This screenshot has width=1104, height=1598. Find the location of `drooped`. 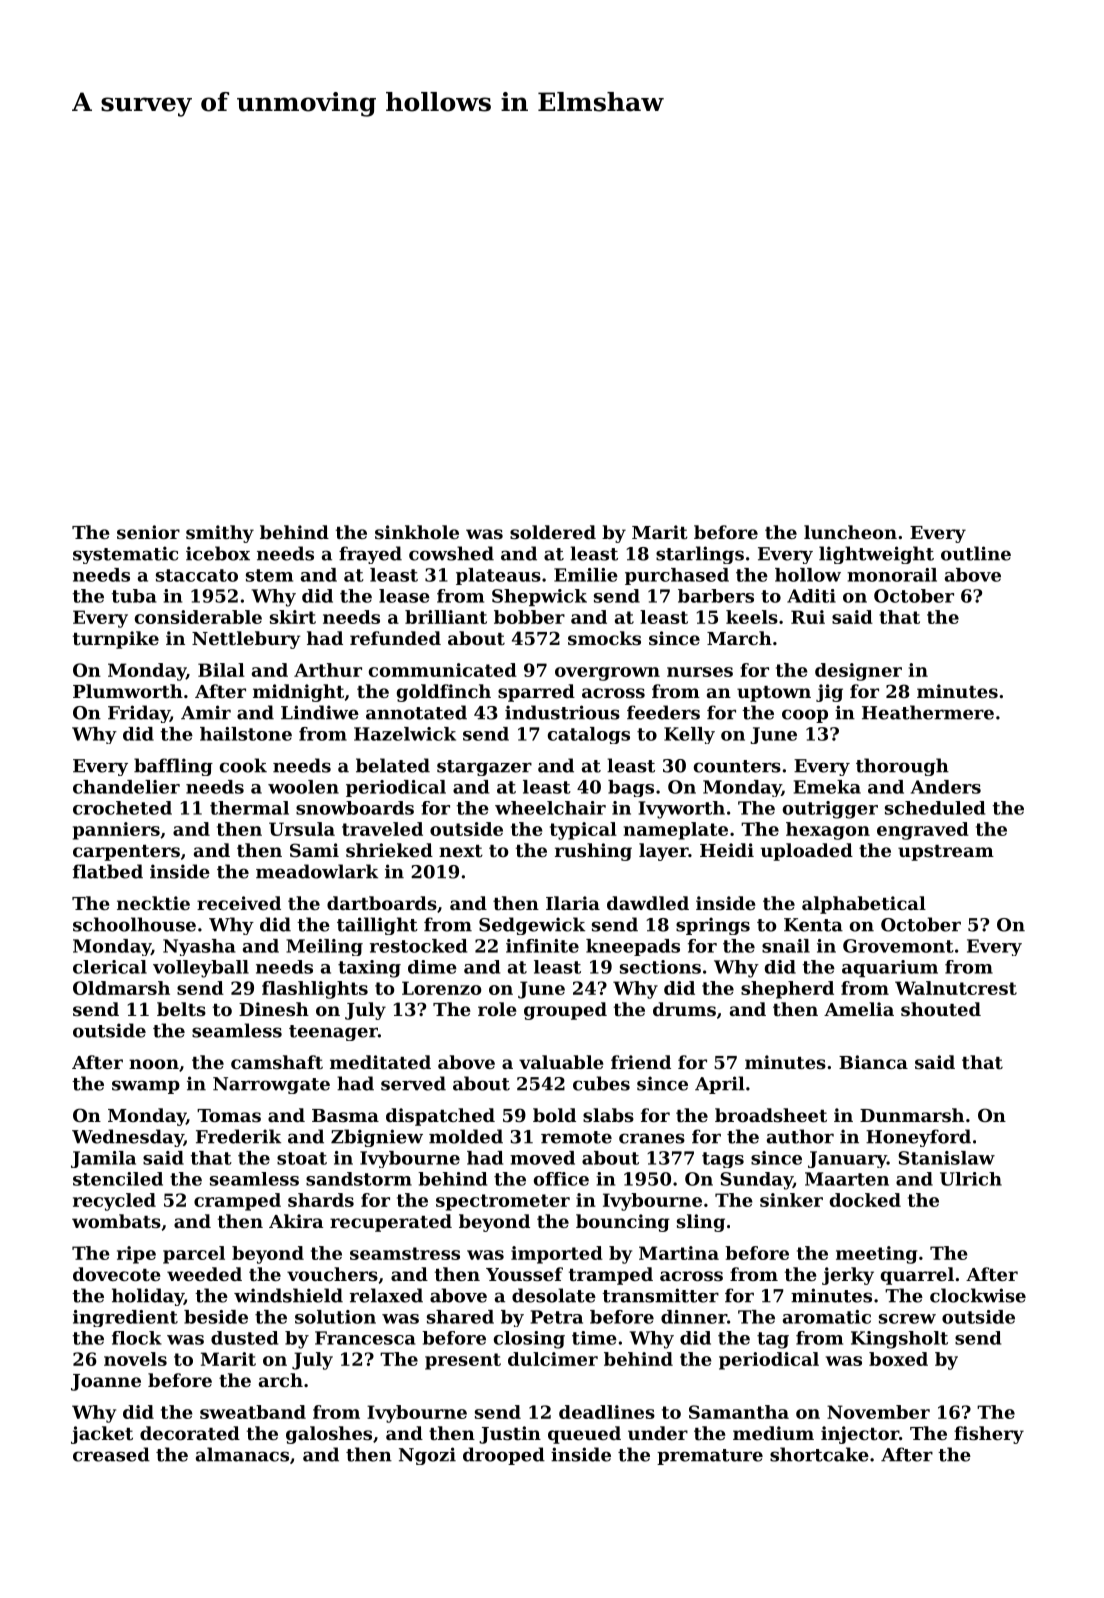

drooped is located at coordinates (504, 1456).
